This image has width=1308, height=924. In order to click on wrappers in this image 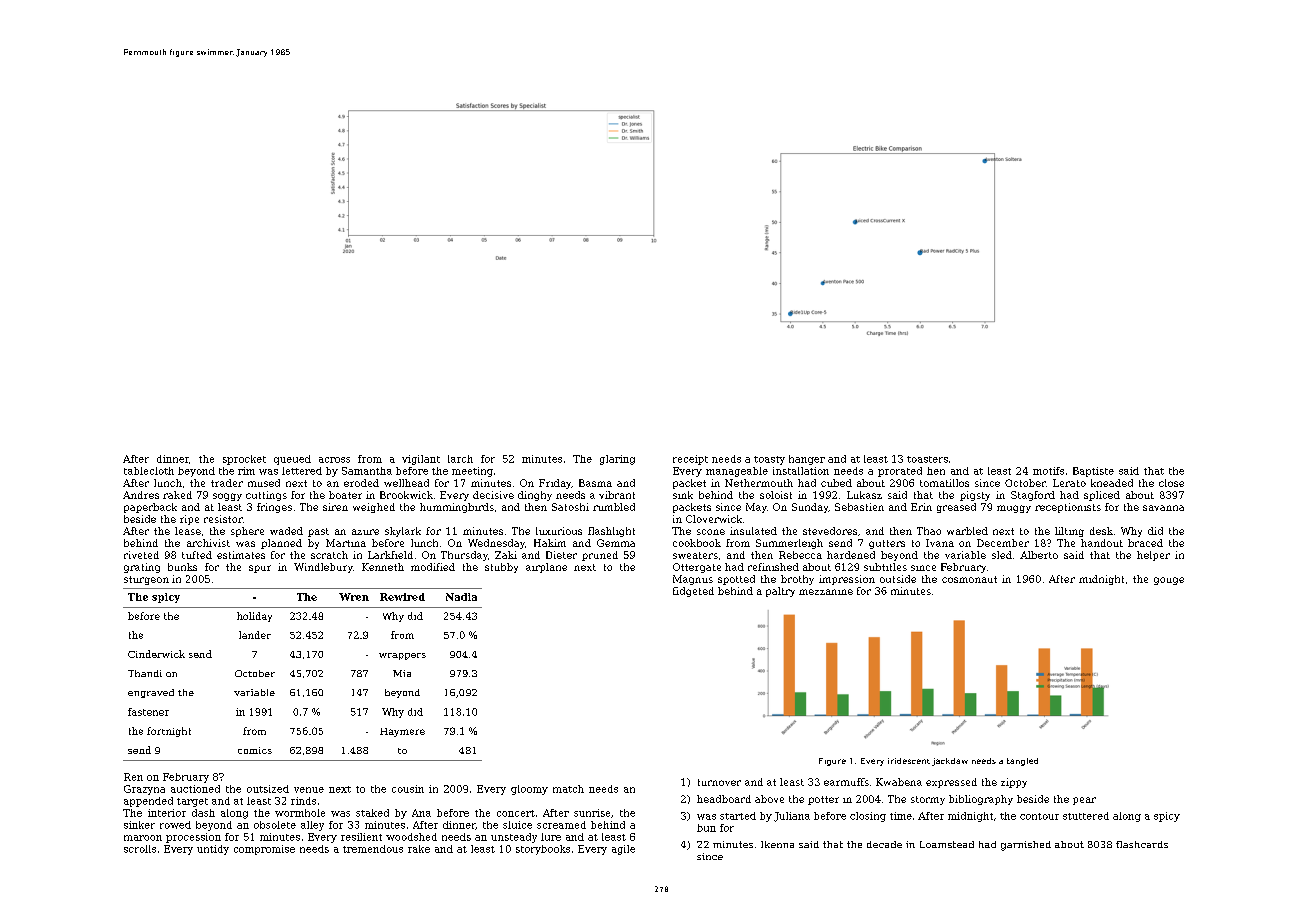, I will do `click(402, 656)`.
